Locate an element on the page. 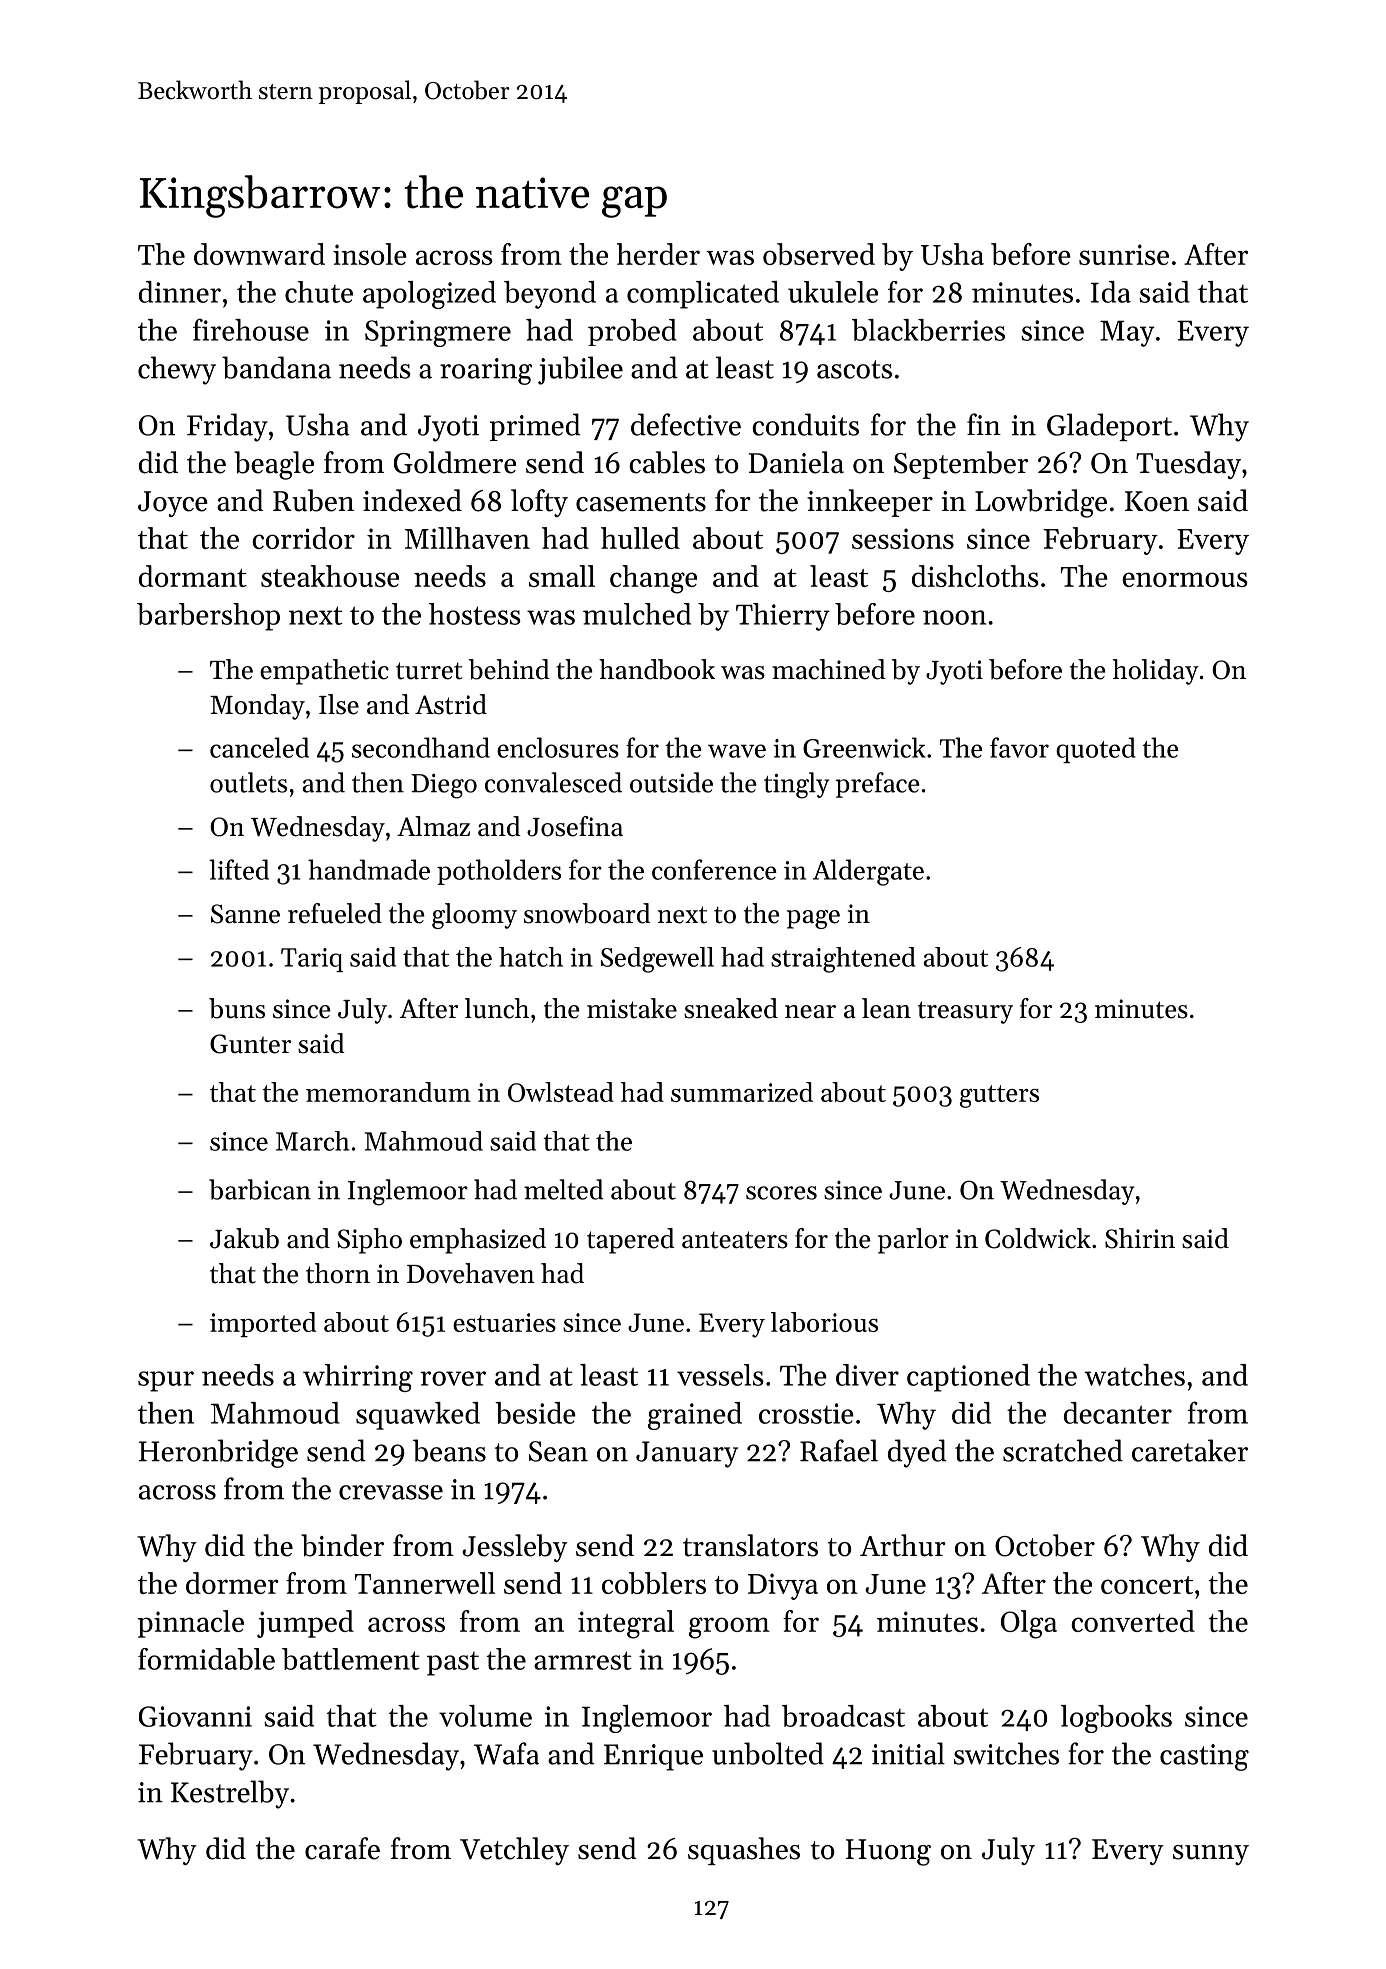  Koen is located at coordinates (1157, 501).
